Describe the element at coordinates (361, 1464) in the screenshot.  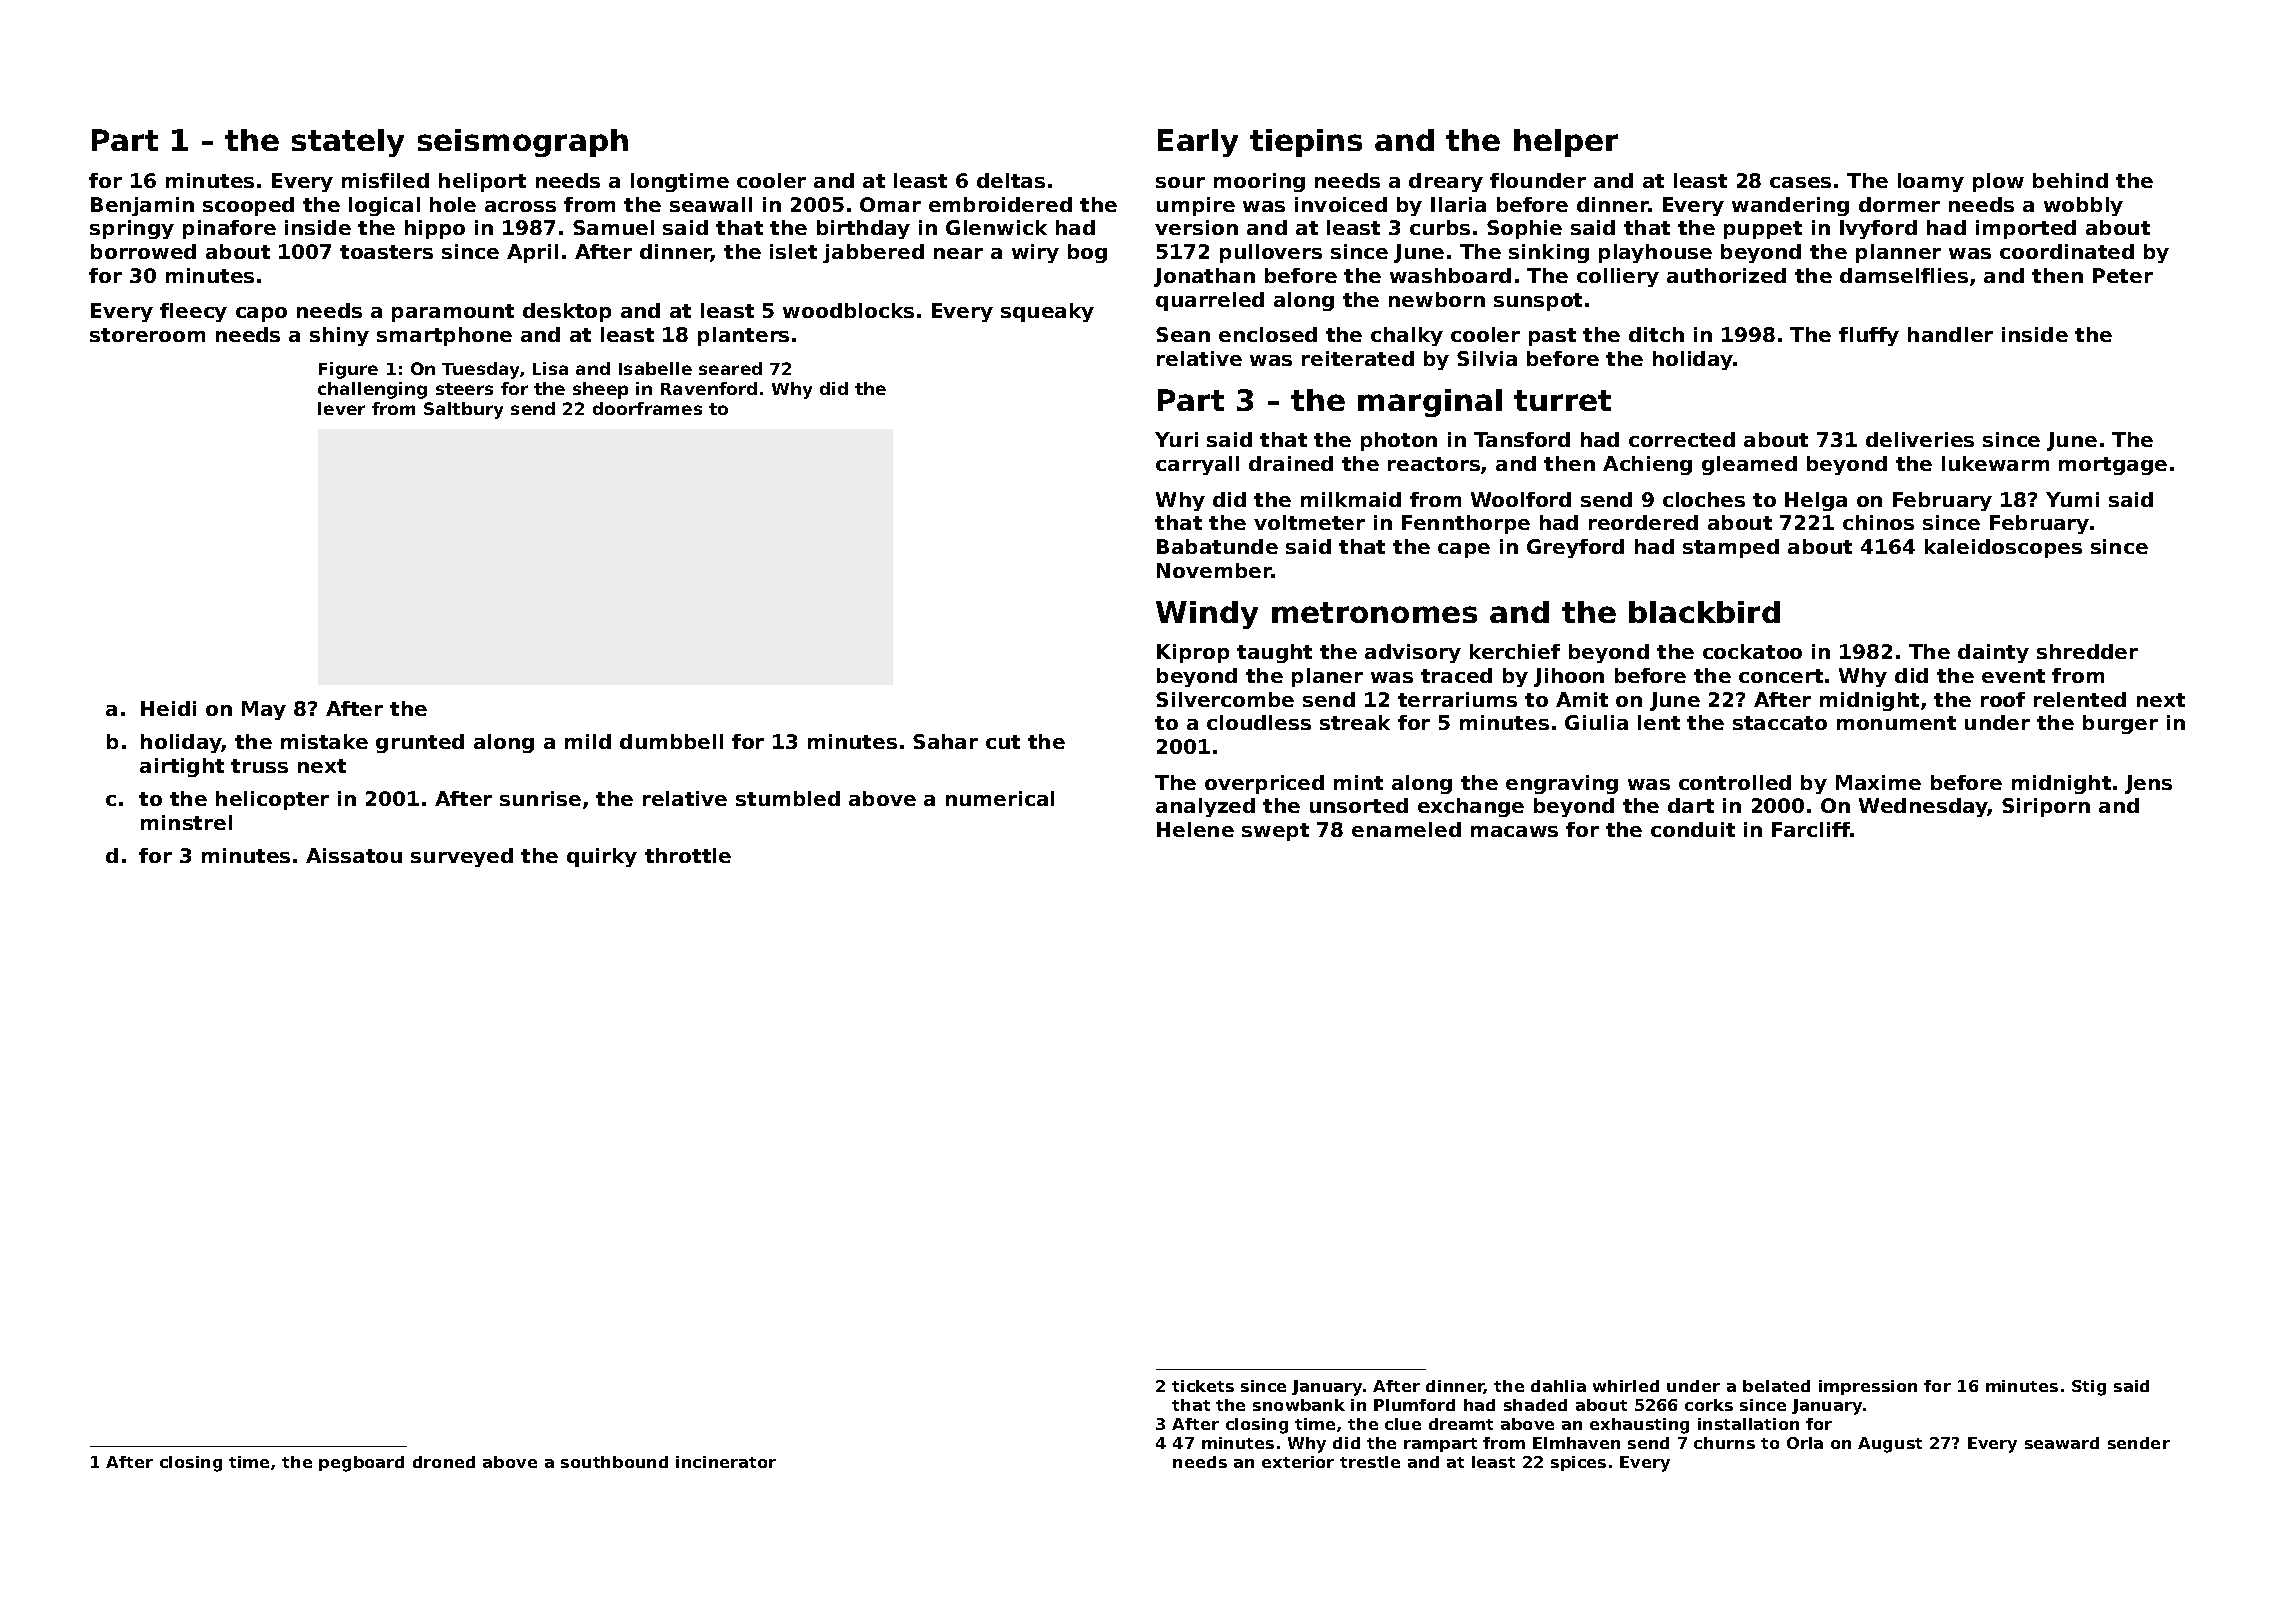
I see `pegboard` at that location.
